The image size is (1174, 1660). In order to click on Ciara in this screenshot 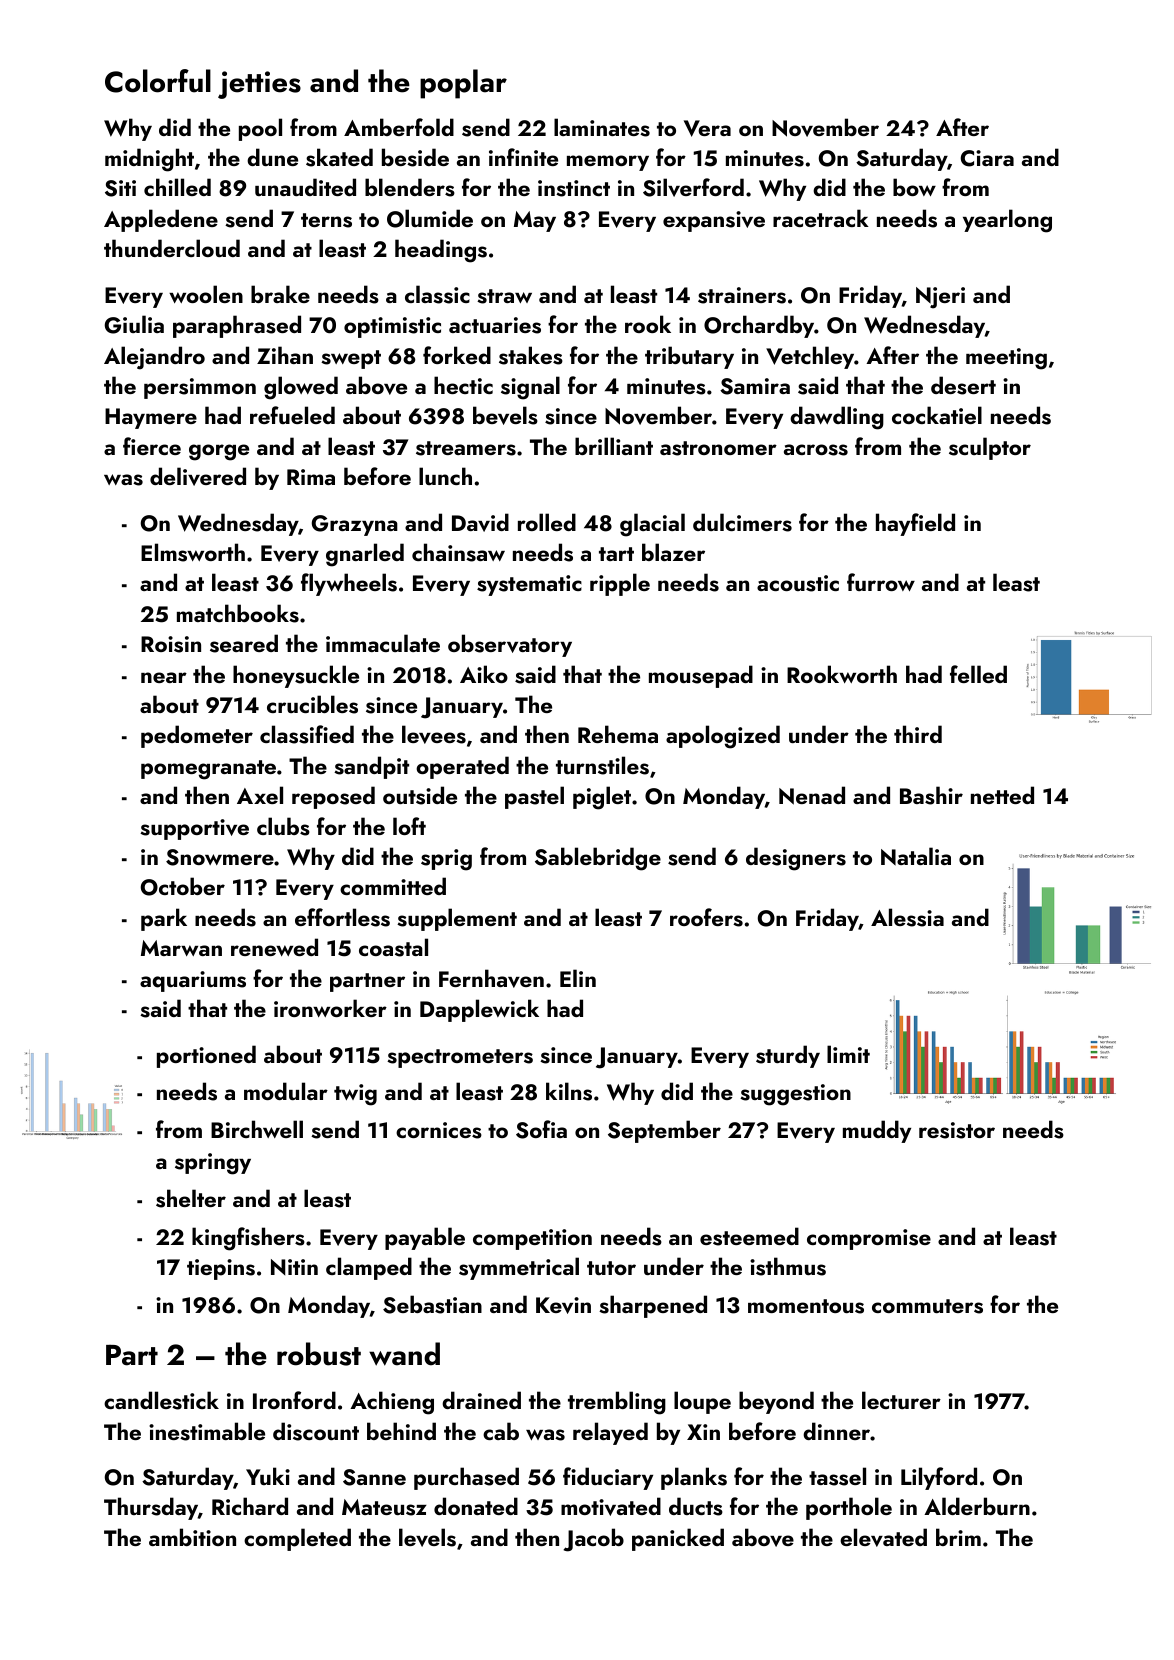, I will do `click(987, 158)`.
